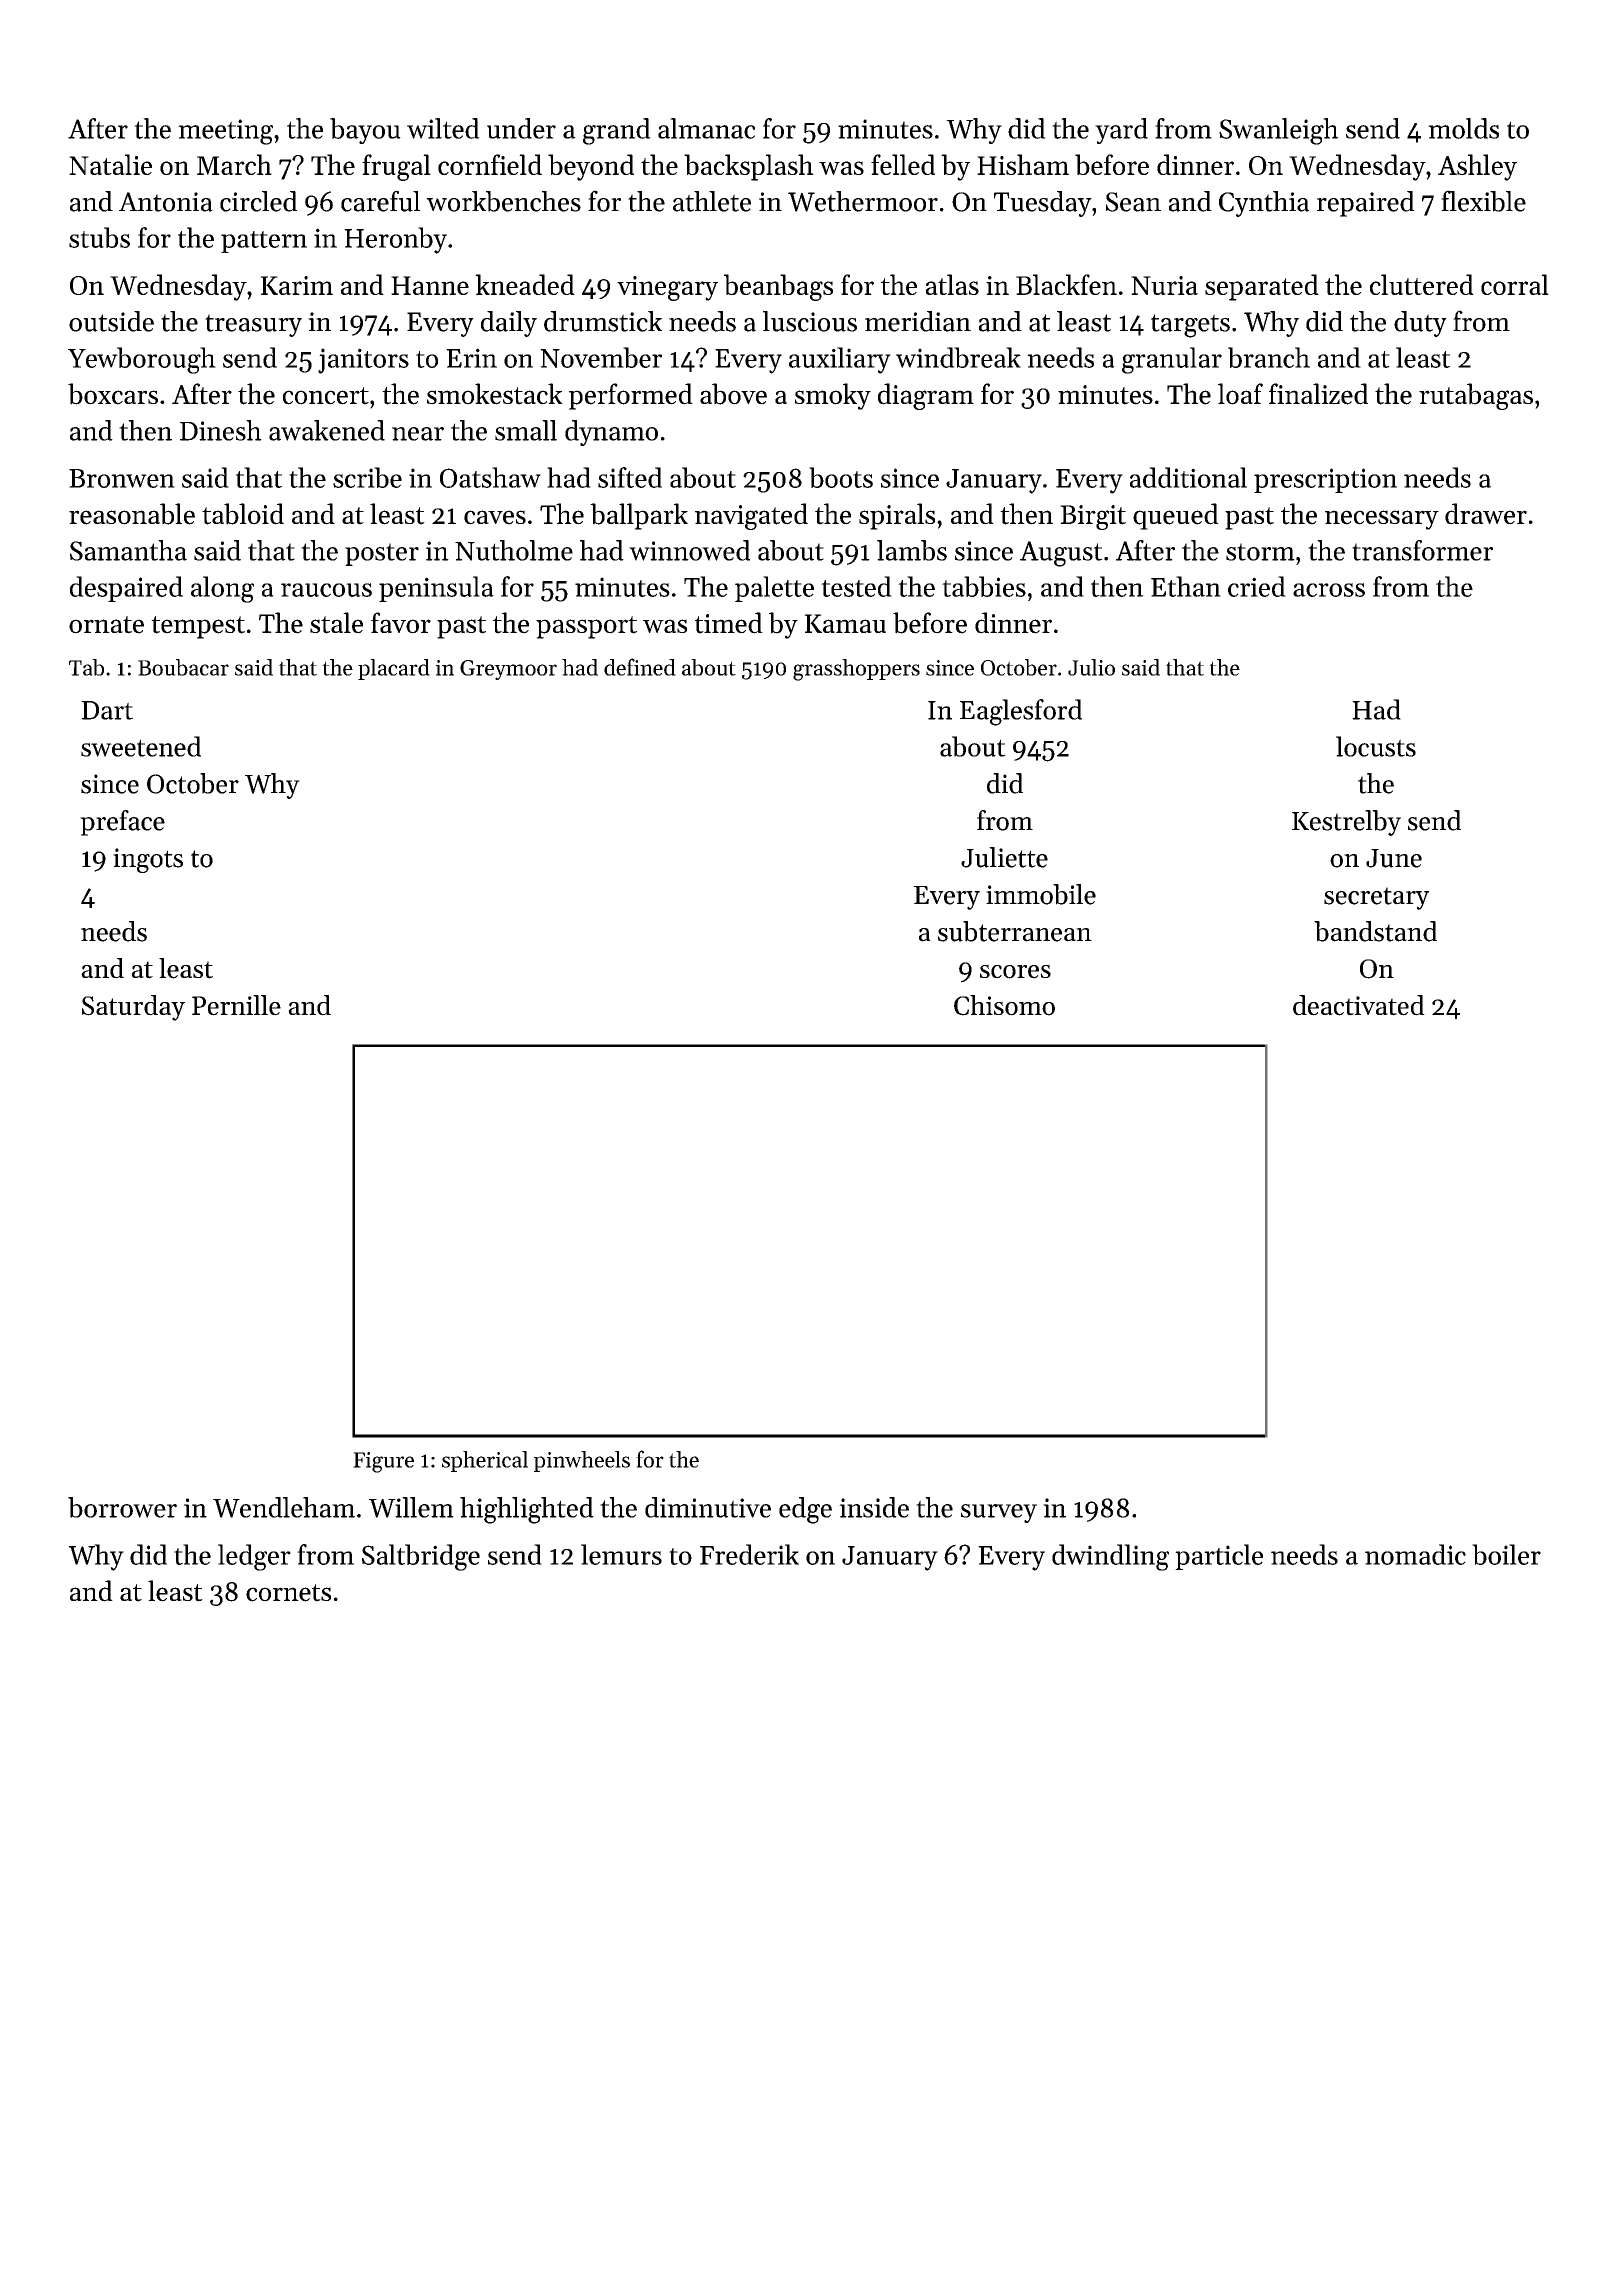 The height and width of the screenshot is (2292, 1620). I want to click on pinwheels, so click(582, 1461).
